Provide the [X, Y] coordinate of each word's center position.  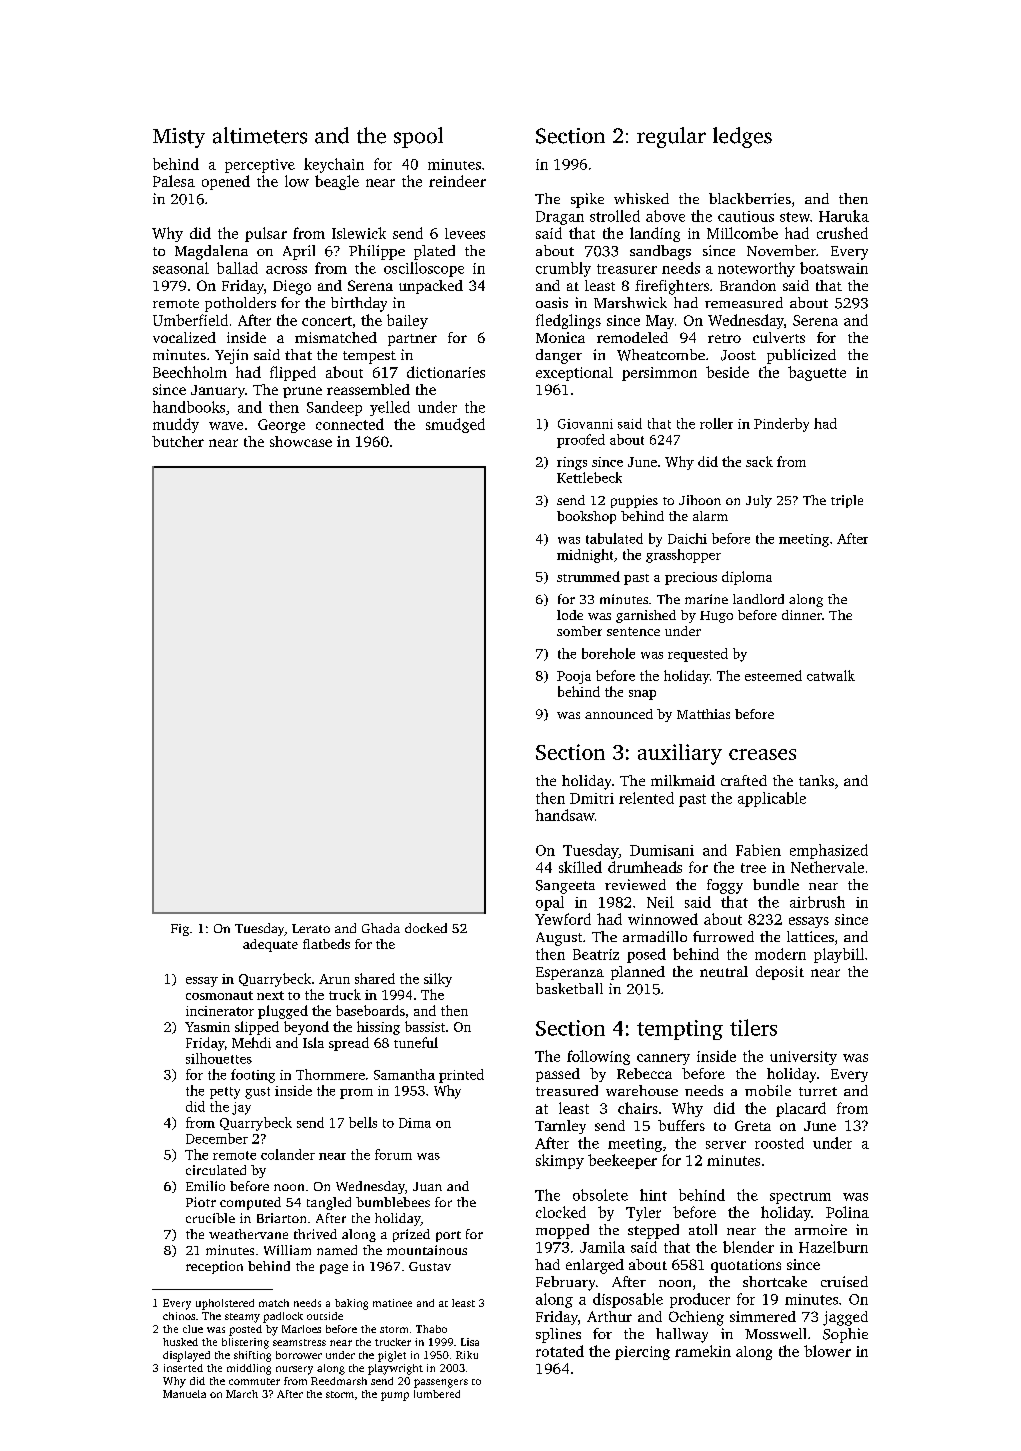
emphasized [829, 851]
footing [253, 1076]
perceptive [260, 166]
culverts [779, 337]
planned [638, 973]
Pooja [574, 677]
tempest [369, 357]
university [803, 1058]
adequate [270, 945]
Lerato [311, 928]
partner [412, 340]
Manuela [184, 1394]
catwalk [831, 675]
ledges [742, 137]
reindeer [457, 181]
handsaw [565, 815]
